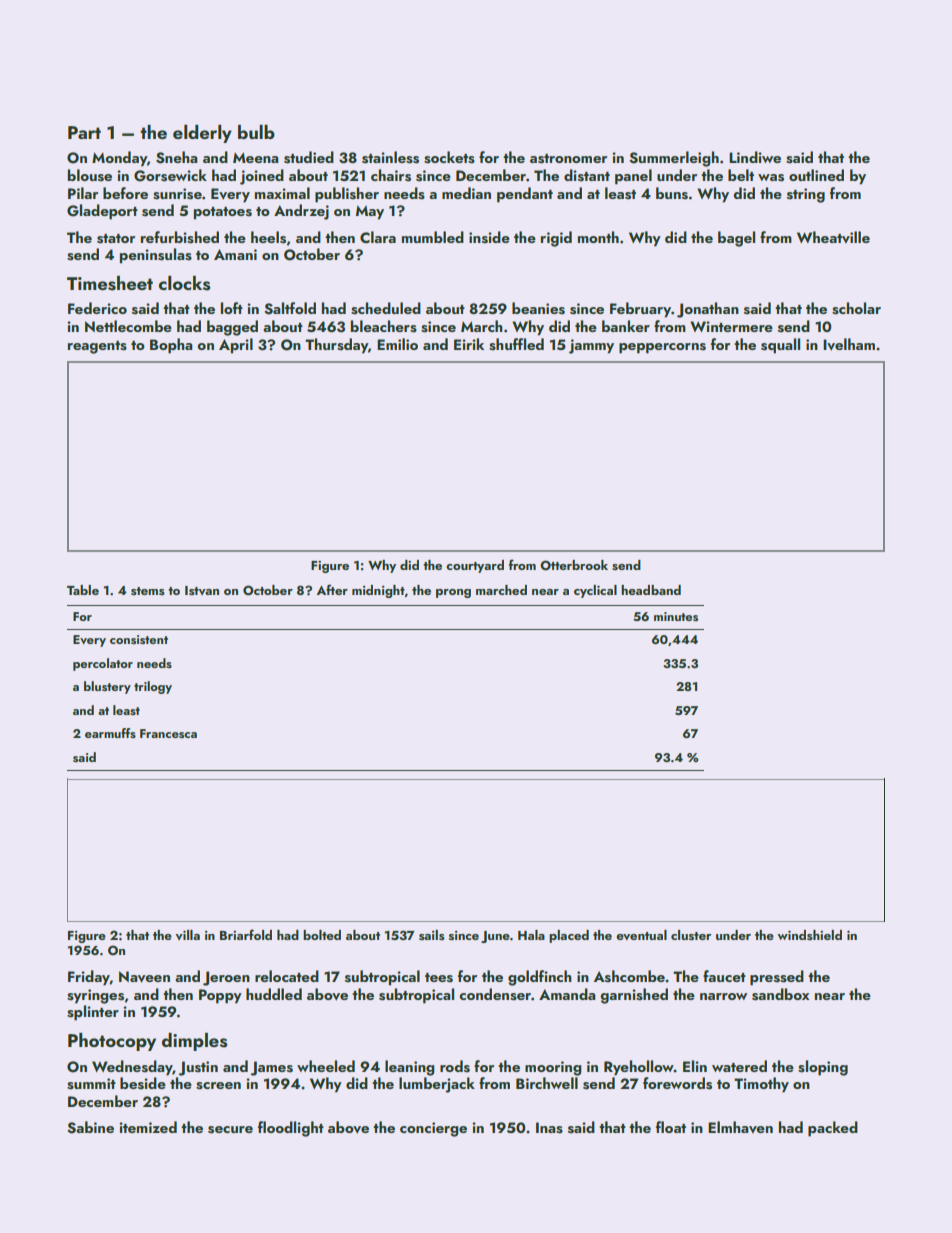  Describe the element at coordinates (268, 237) in the screenshot. I see `heels` at that location.
